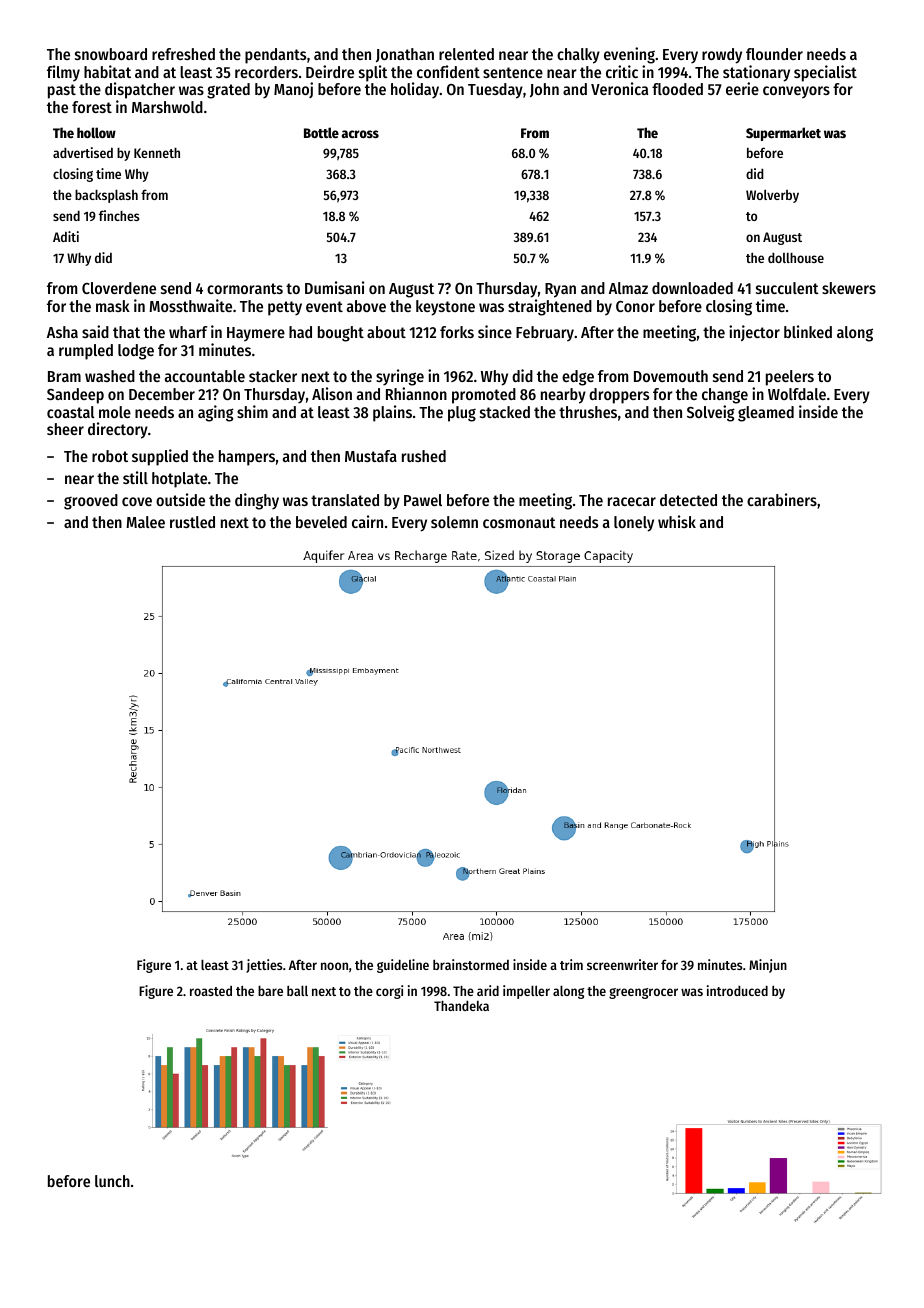  What do you see at coordinates (112, 1181) in the document?
I see `lunch` at bounding box center [112, 1181].
